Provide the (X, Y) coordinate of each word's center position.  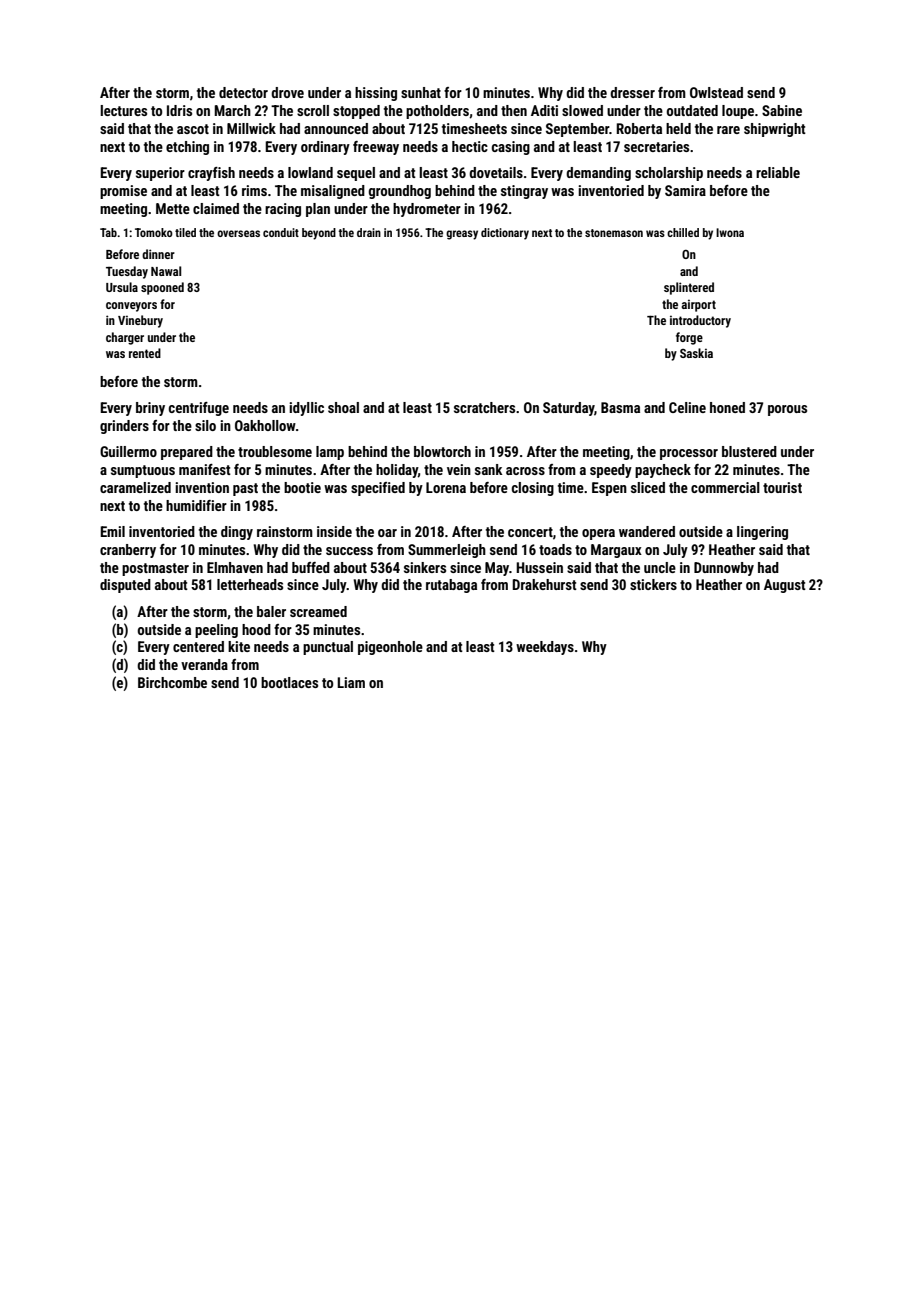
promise (123, 192)
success (349, 551)
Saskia (696, 353)
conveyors (131, 307)
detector (243, 92)
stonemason (614, 233)
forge (689, 338)
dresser (632, 92)
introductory (700, 321)
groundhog (399, 192)
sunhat (421, 92)
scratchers (484, 407)
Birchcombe (172, 682)
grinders (124, 427)
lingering (762, 533)
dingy (237, 533)
